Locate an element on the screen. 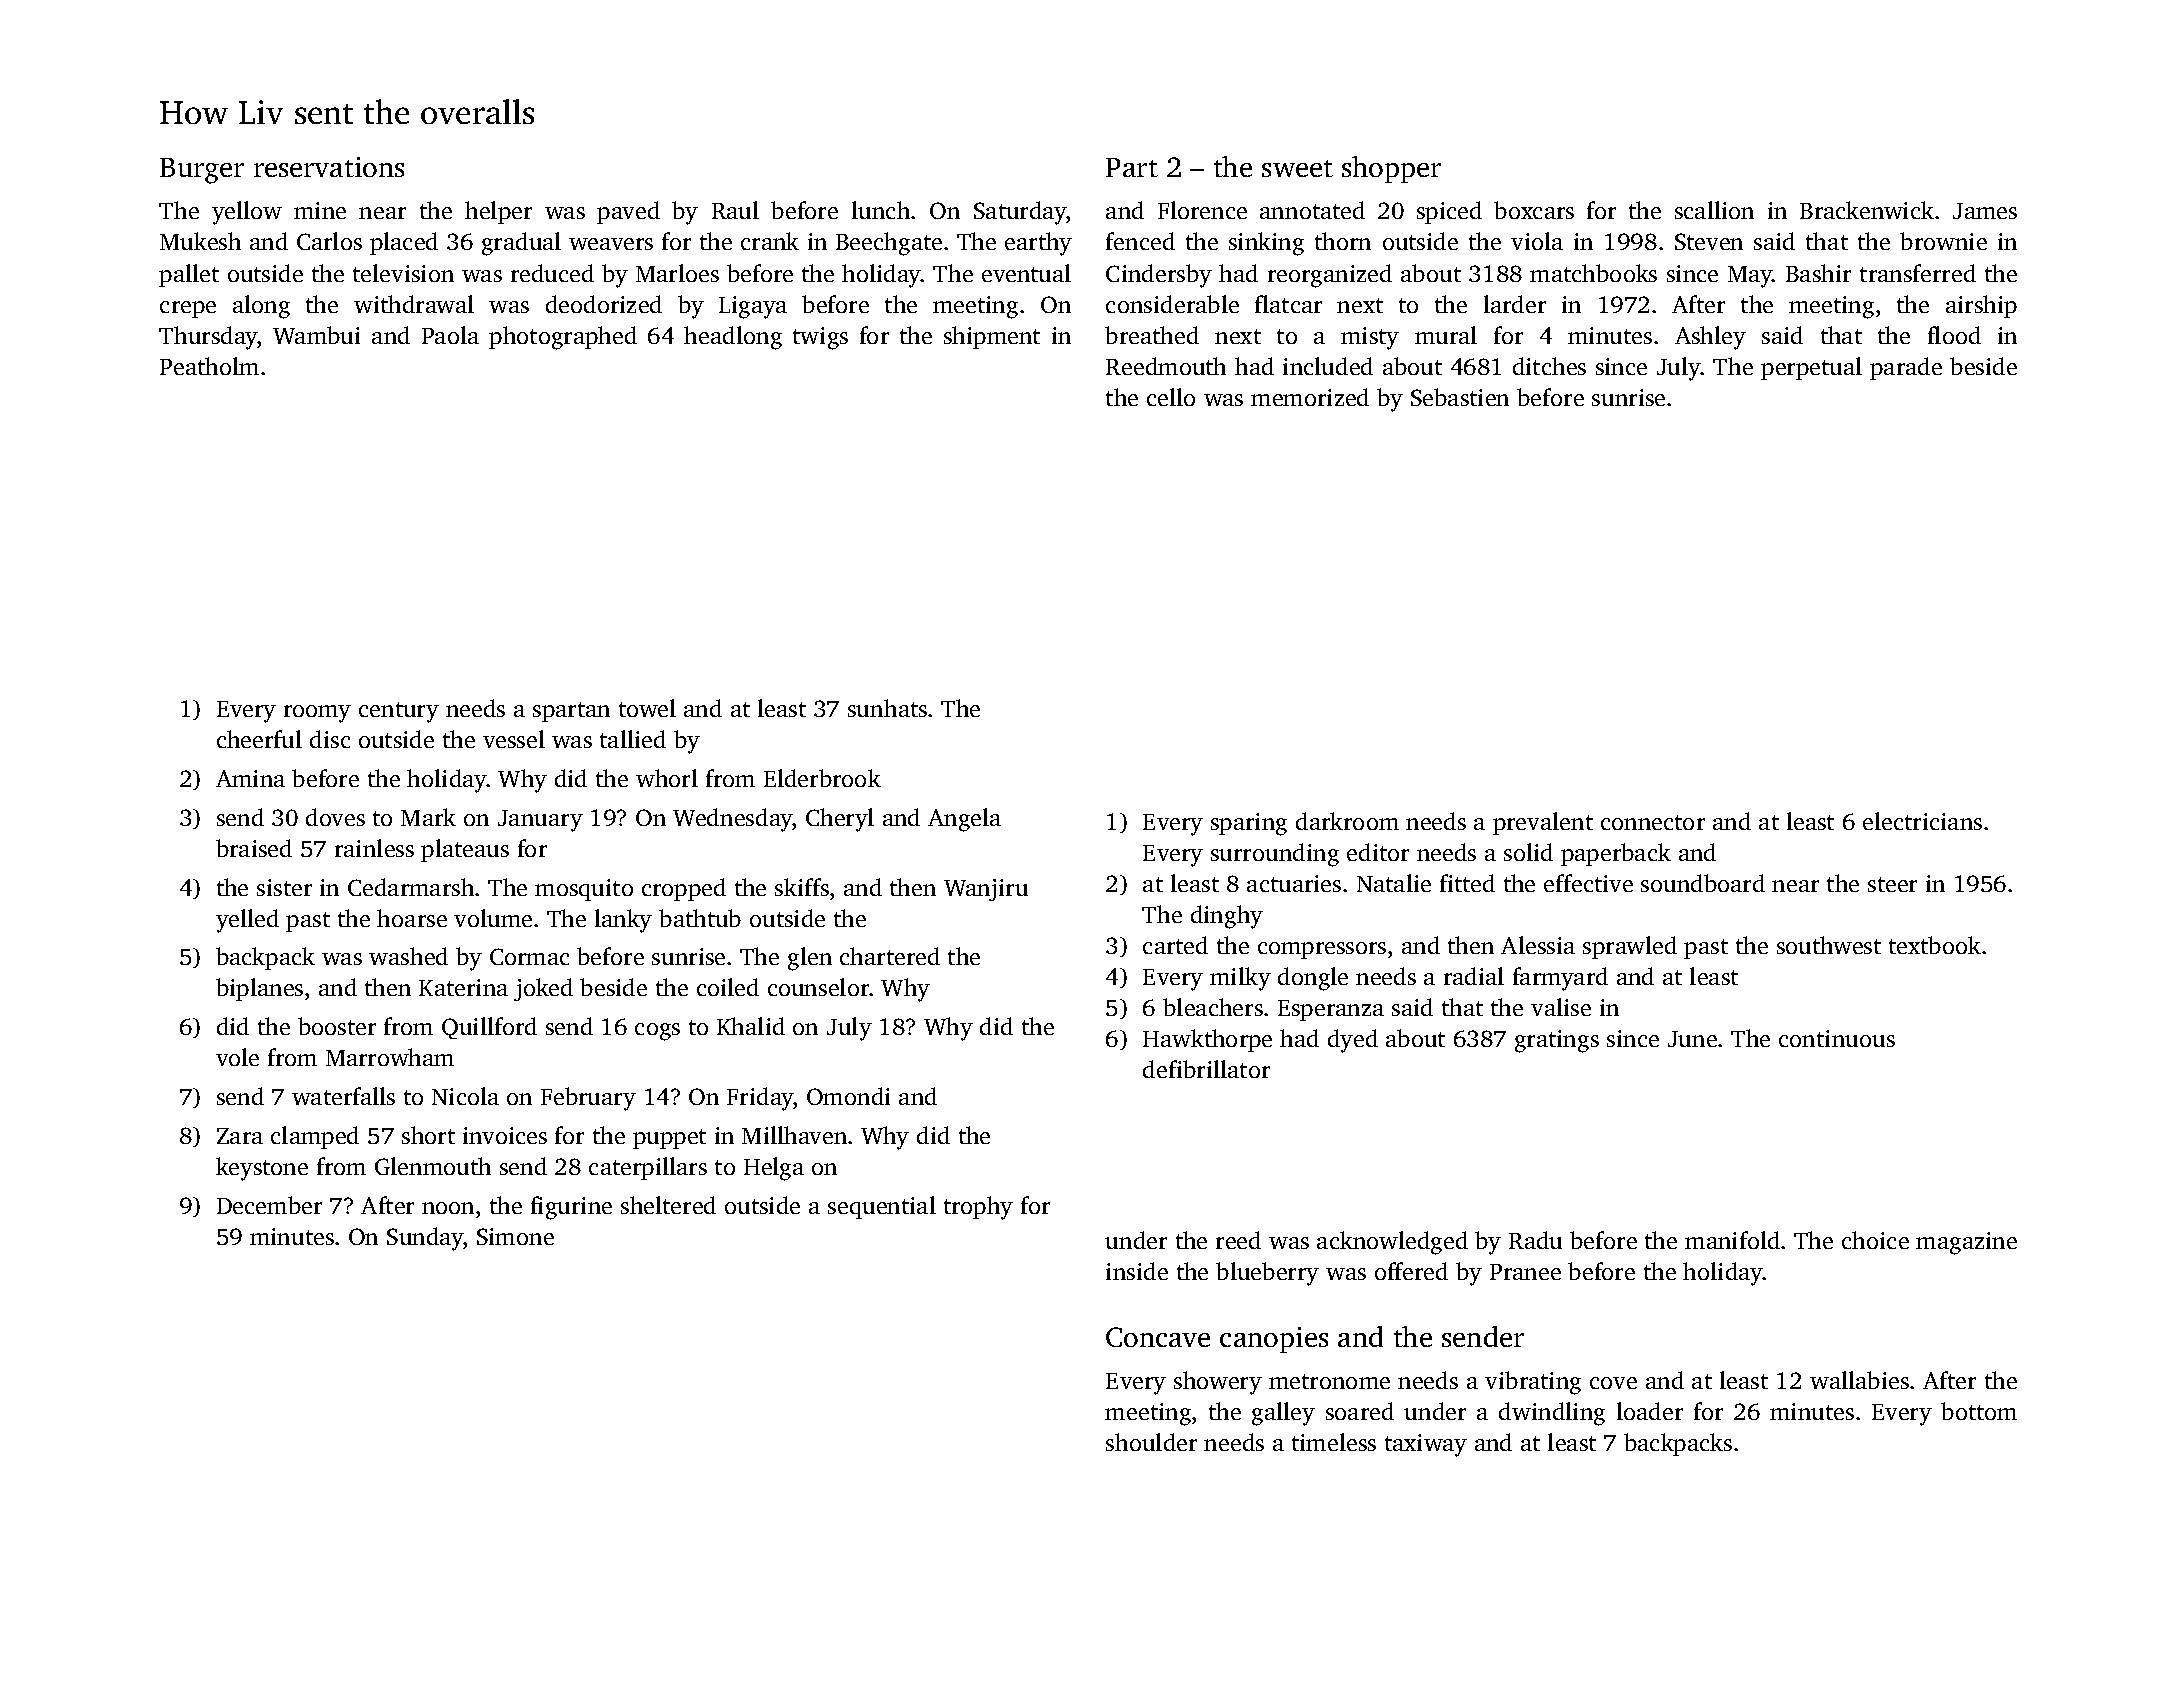 Image resolution: width=2178 pixels, height=1683 pixels. sweet is located at coordinates (1297, 168).
